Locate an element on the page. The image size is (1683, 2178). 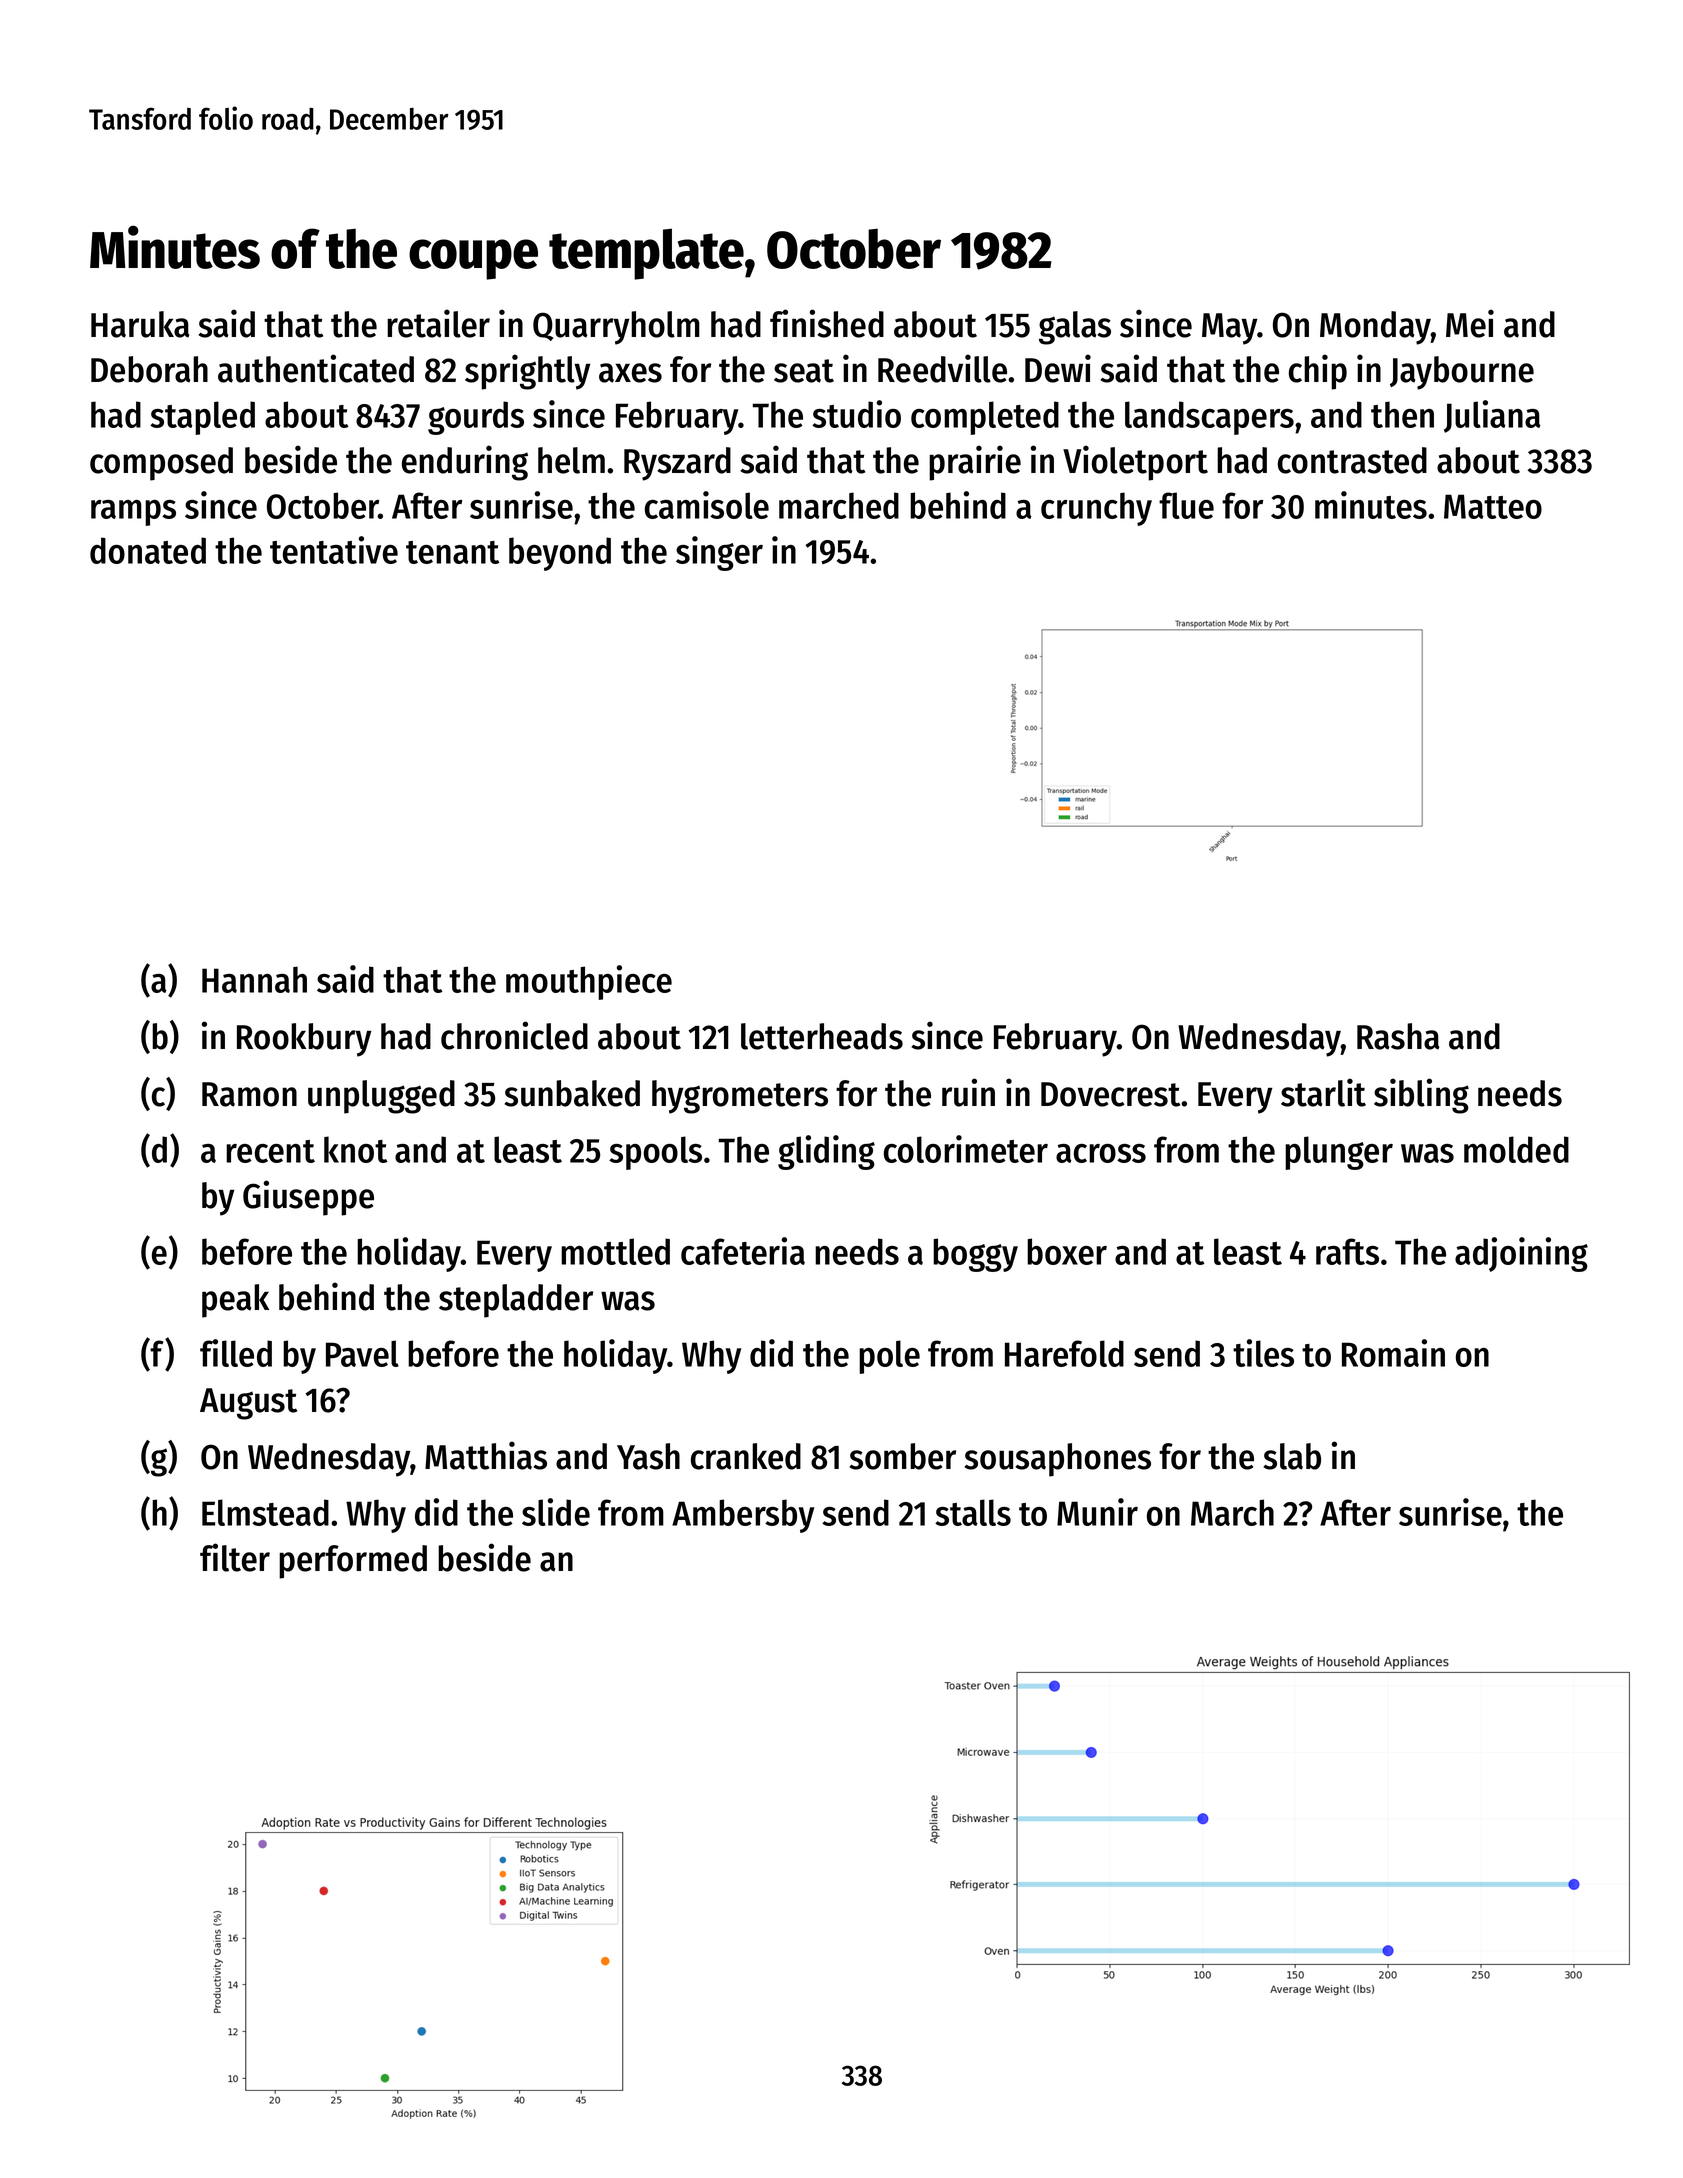
Hannah is located at coordinates (254, 979).
